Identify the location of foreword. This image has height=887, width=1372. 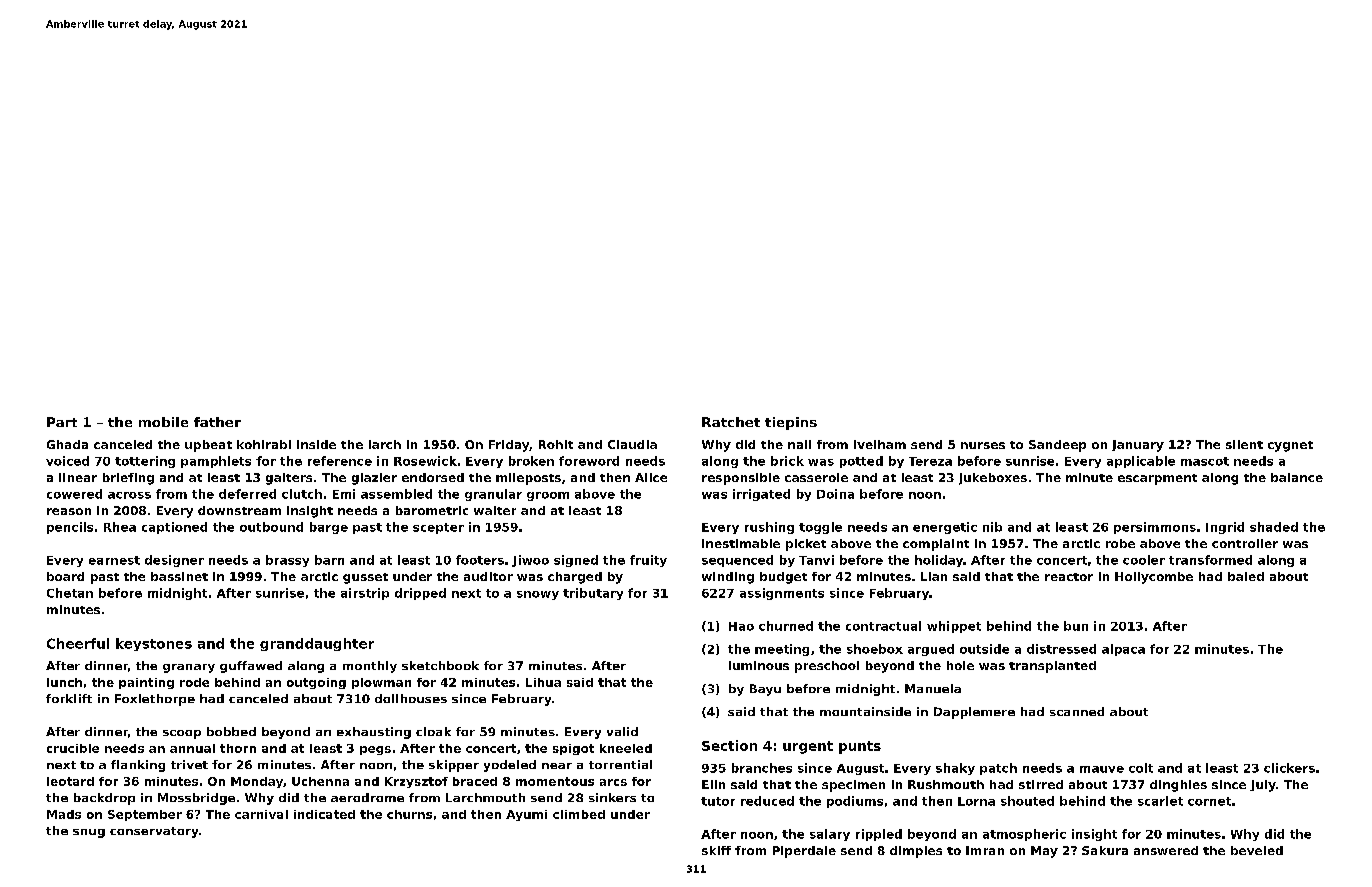
(589, 461).
